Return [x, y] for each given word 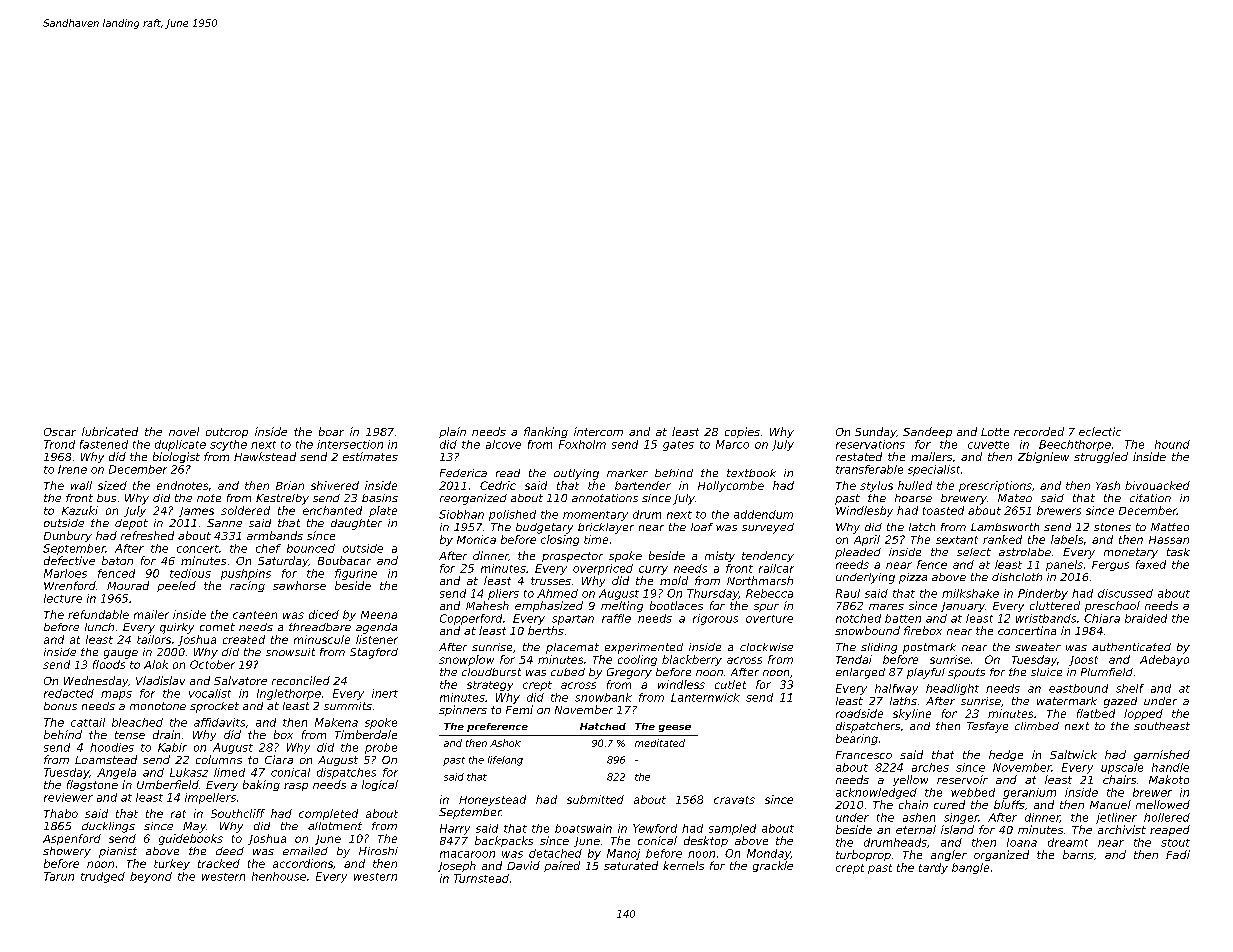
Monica [476, 539]
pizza [913, 578]
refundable [98, 614]
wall [81, 485]
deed [230, 851]
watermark [1067, 701]
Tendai [854, 659]
